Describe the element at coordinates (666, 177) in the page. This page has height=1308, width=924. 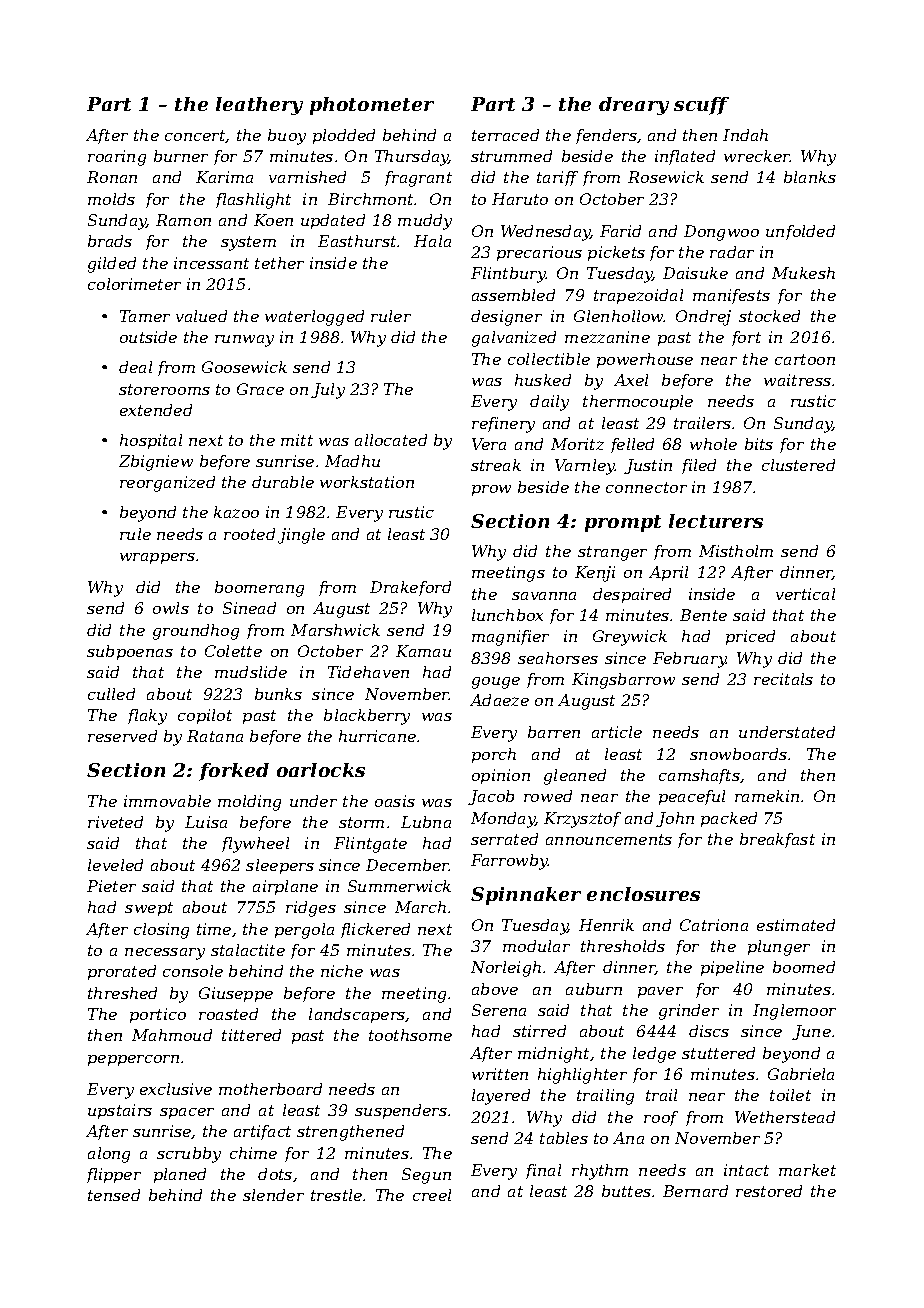
I see `Rosewick` at that location.
